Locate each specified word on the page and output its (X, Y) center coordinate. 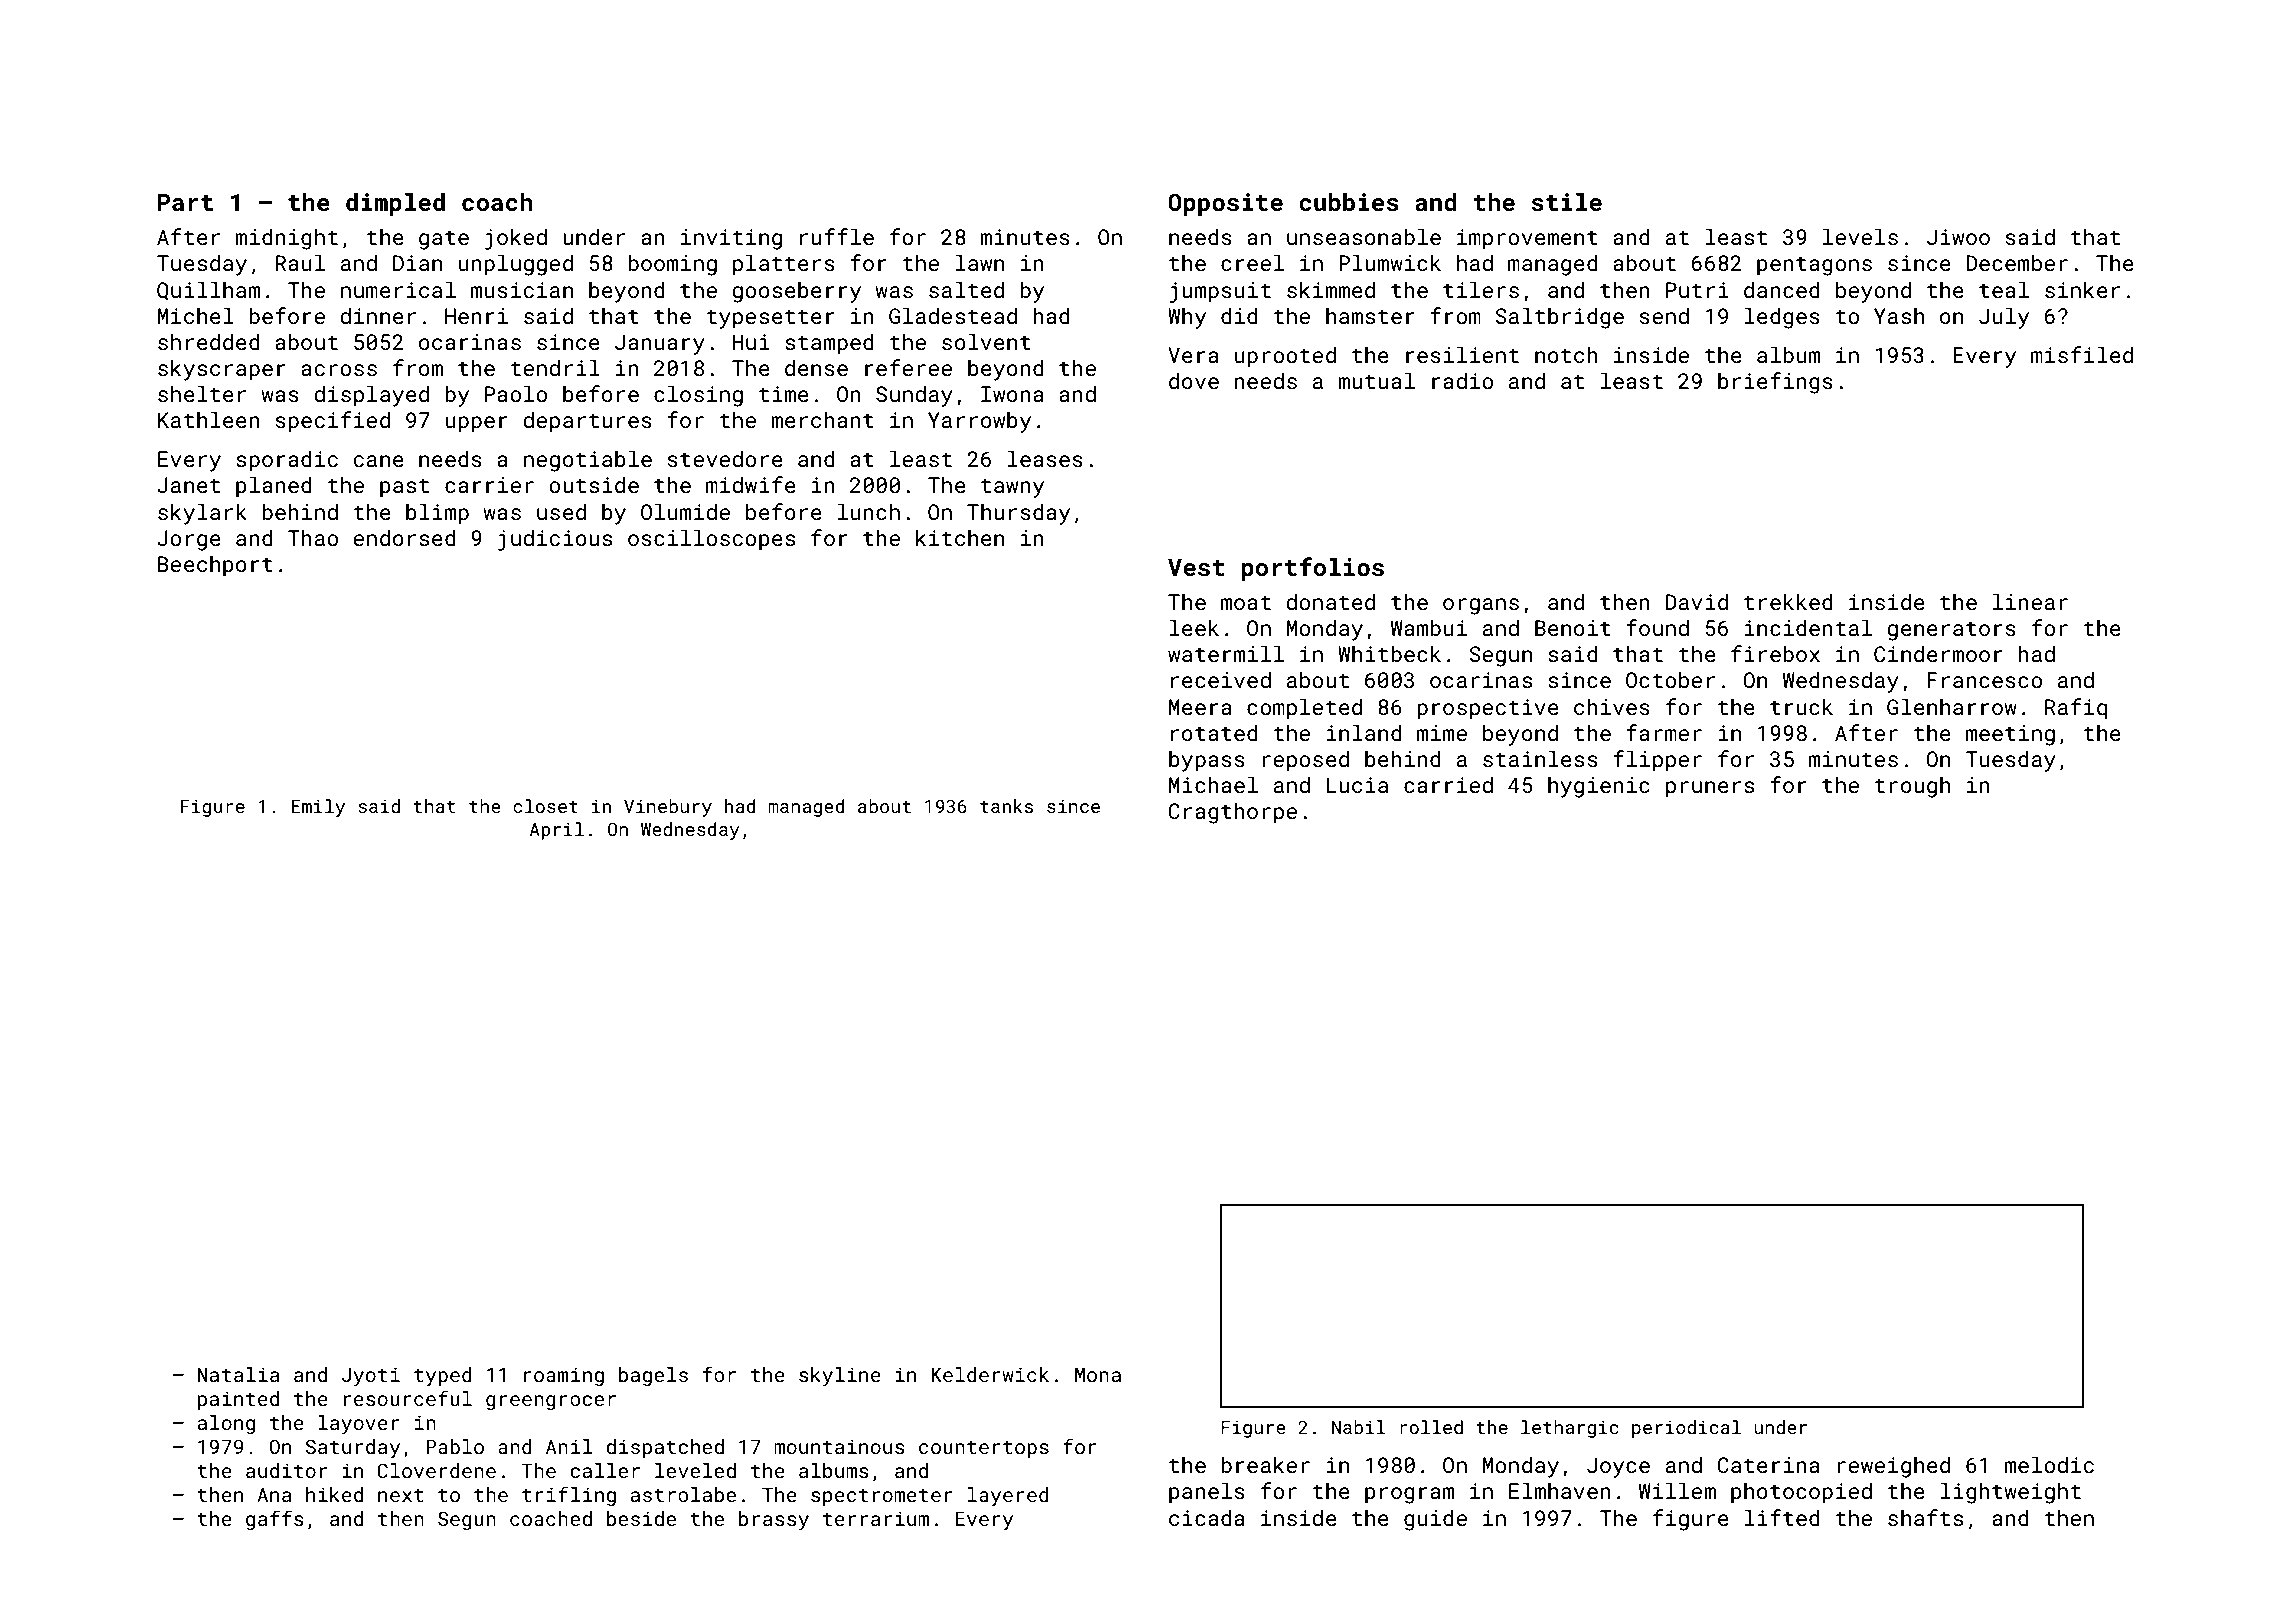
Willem (1677, 1490)
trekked (1788, 601)
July (2004, 318)
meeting (2010, 735)
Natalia (238, 1374)
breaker (1266, 1464)
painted (238, 1400)
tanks (1006, 806)
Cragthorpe (1232, 813)
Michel (196, 315)
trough (1912, 787)
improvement (1527, 239)
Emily (318, 808)
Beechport (215, 566)
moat (1246, 602)
